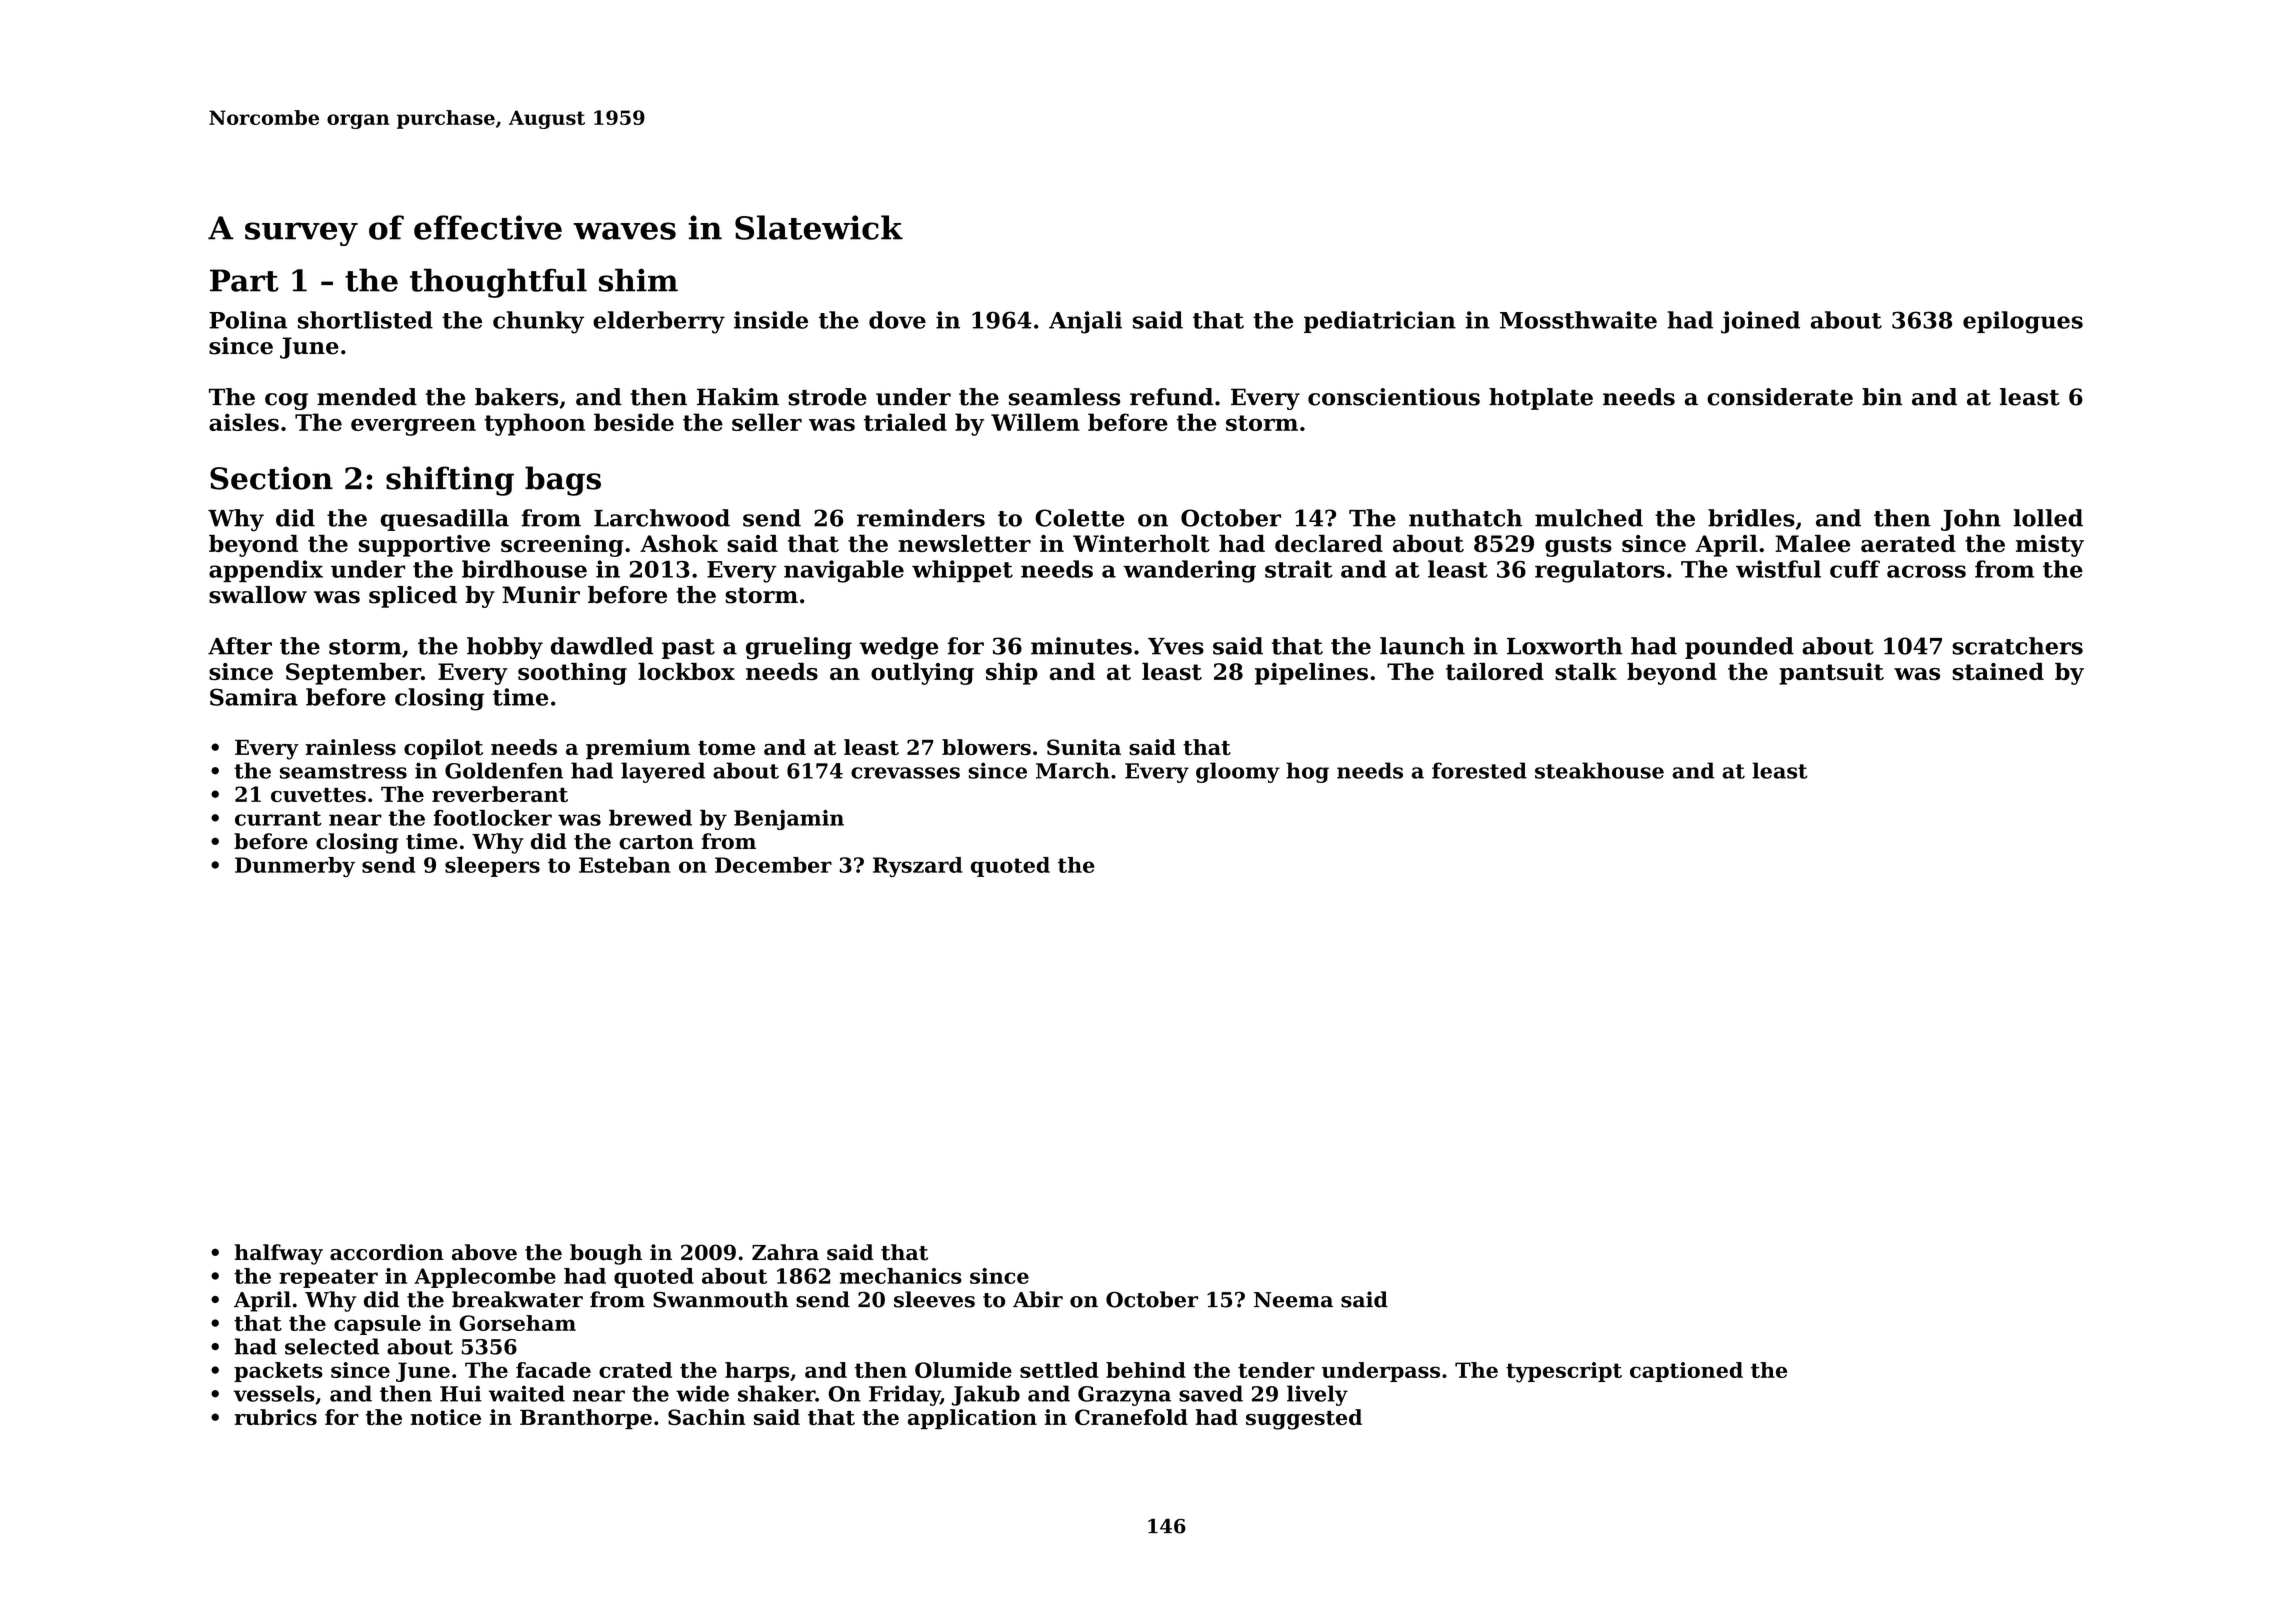  Describe the element at coordinates (586, 1419) in the screenshot. I see `Branthorpe` at that location.
